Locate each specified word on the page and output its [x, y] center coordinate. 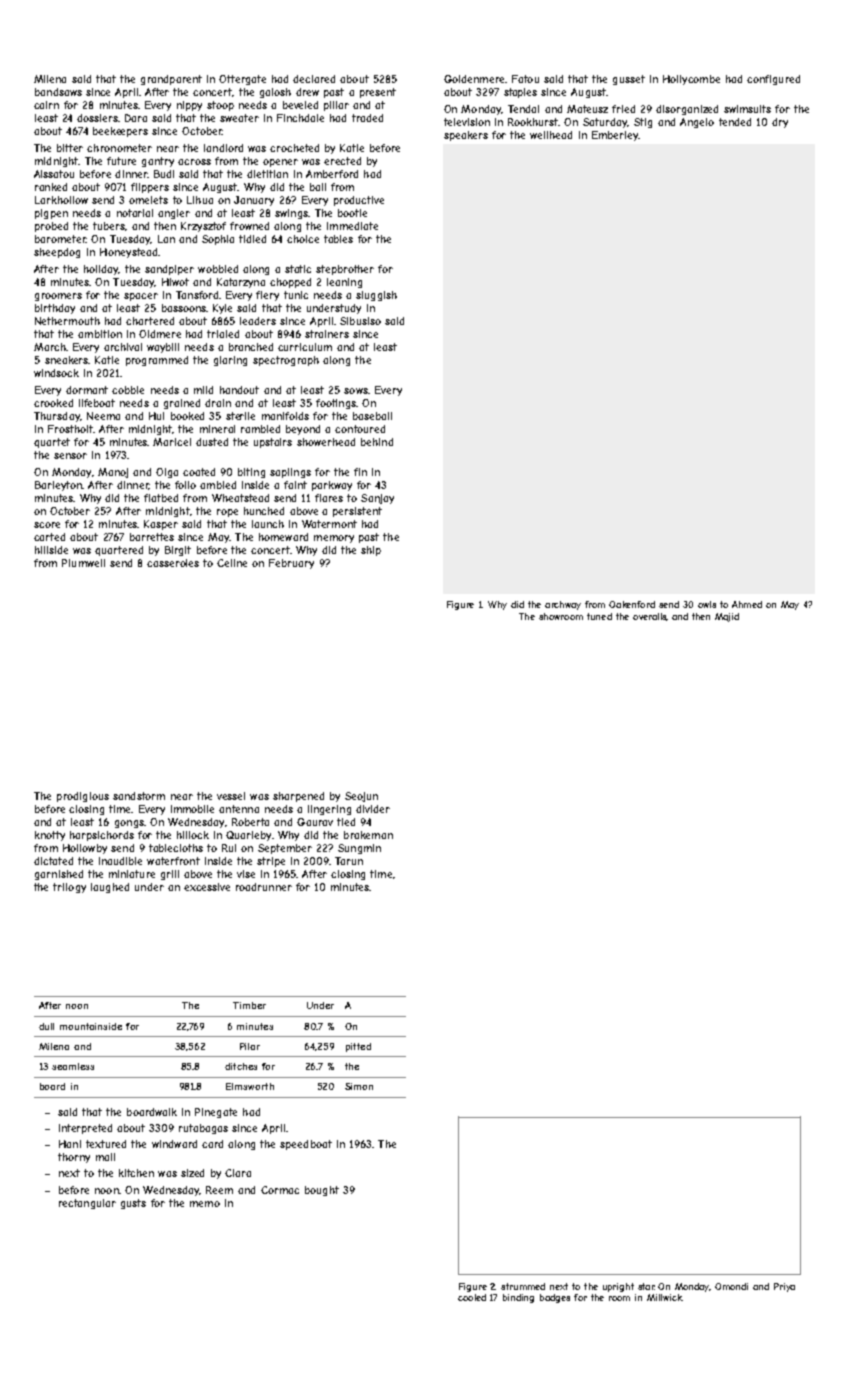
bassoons [184, 308]
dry [780, 123]
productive [359, 201]
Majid [727, 617]
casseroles [173, 563]
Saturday [605, 123]
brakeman [368, 835]
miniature [132, 874]
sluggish [376, 296]
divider [373, 809]
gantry [158, 162]
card [212, 1144]
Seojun [361, 797]
